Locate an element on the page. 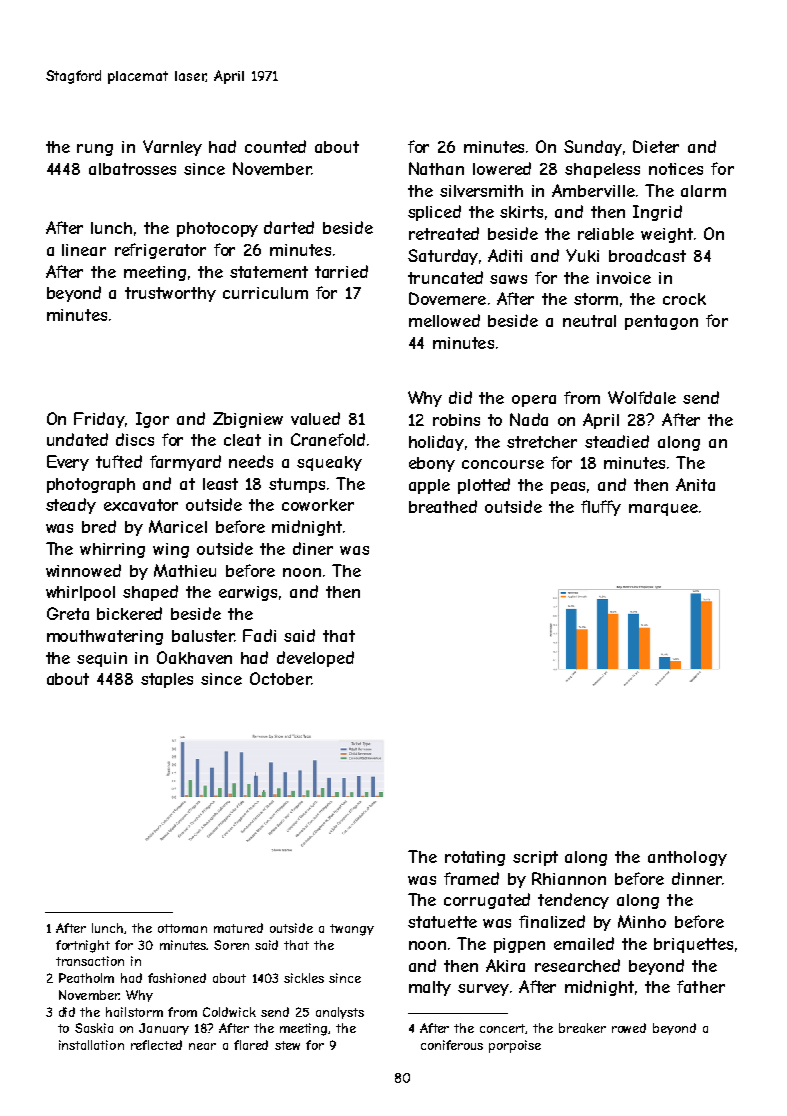  Varnley is located at coordinates (172, 148).
